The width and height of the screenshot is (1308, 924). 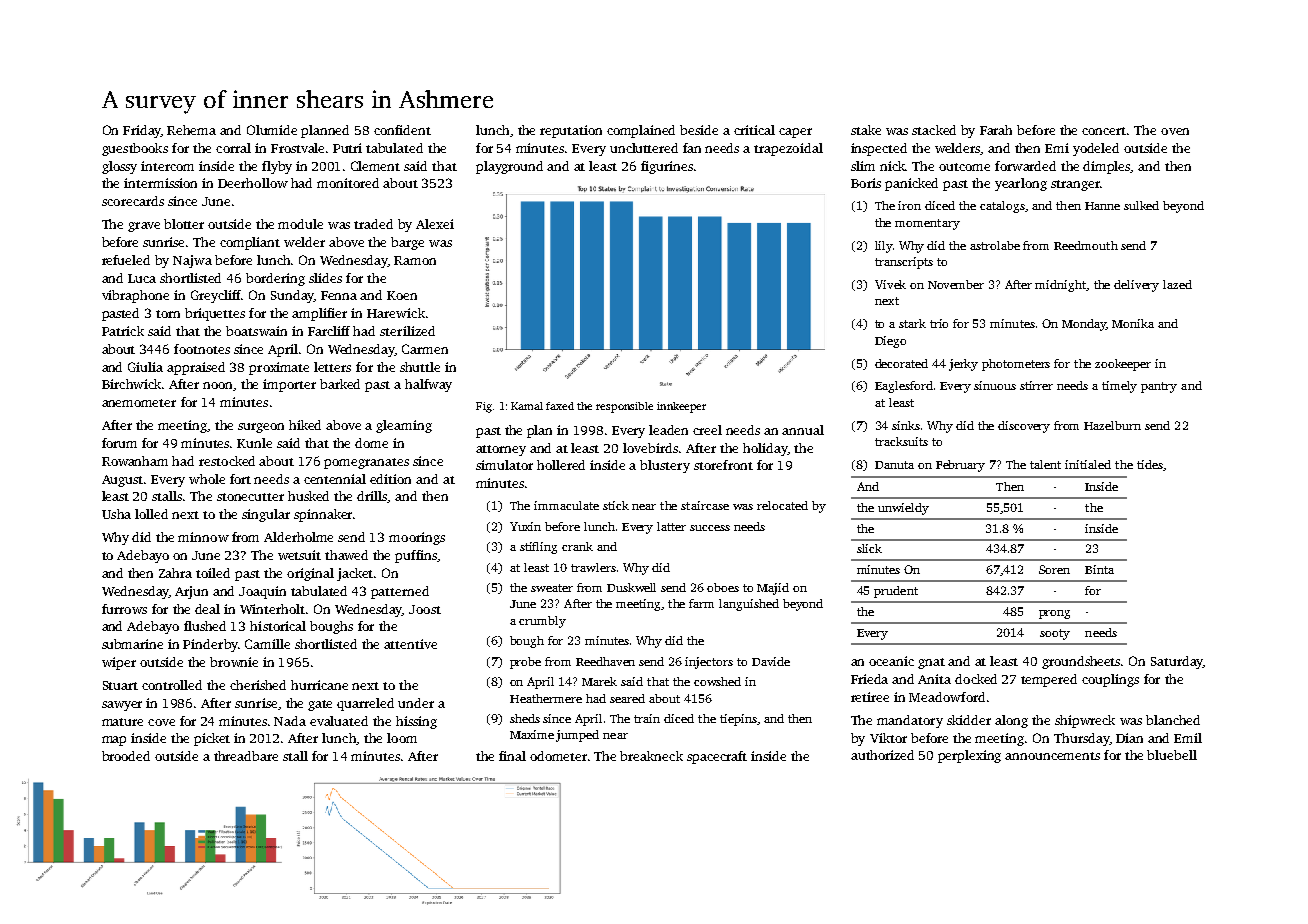 What do you see at coordinates (1150, 464) in the screenshot?
I see `tides` at bounding box center [1150, 464].
